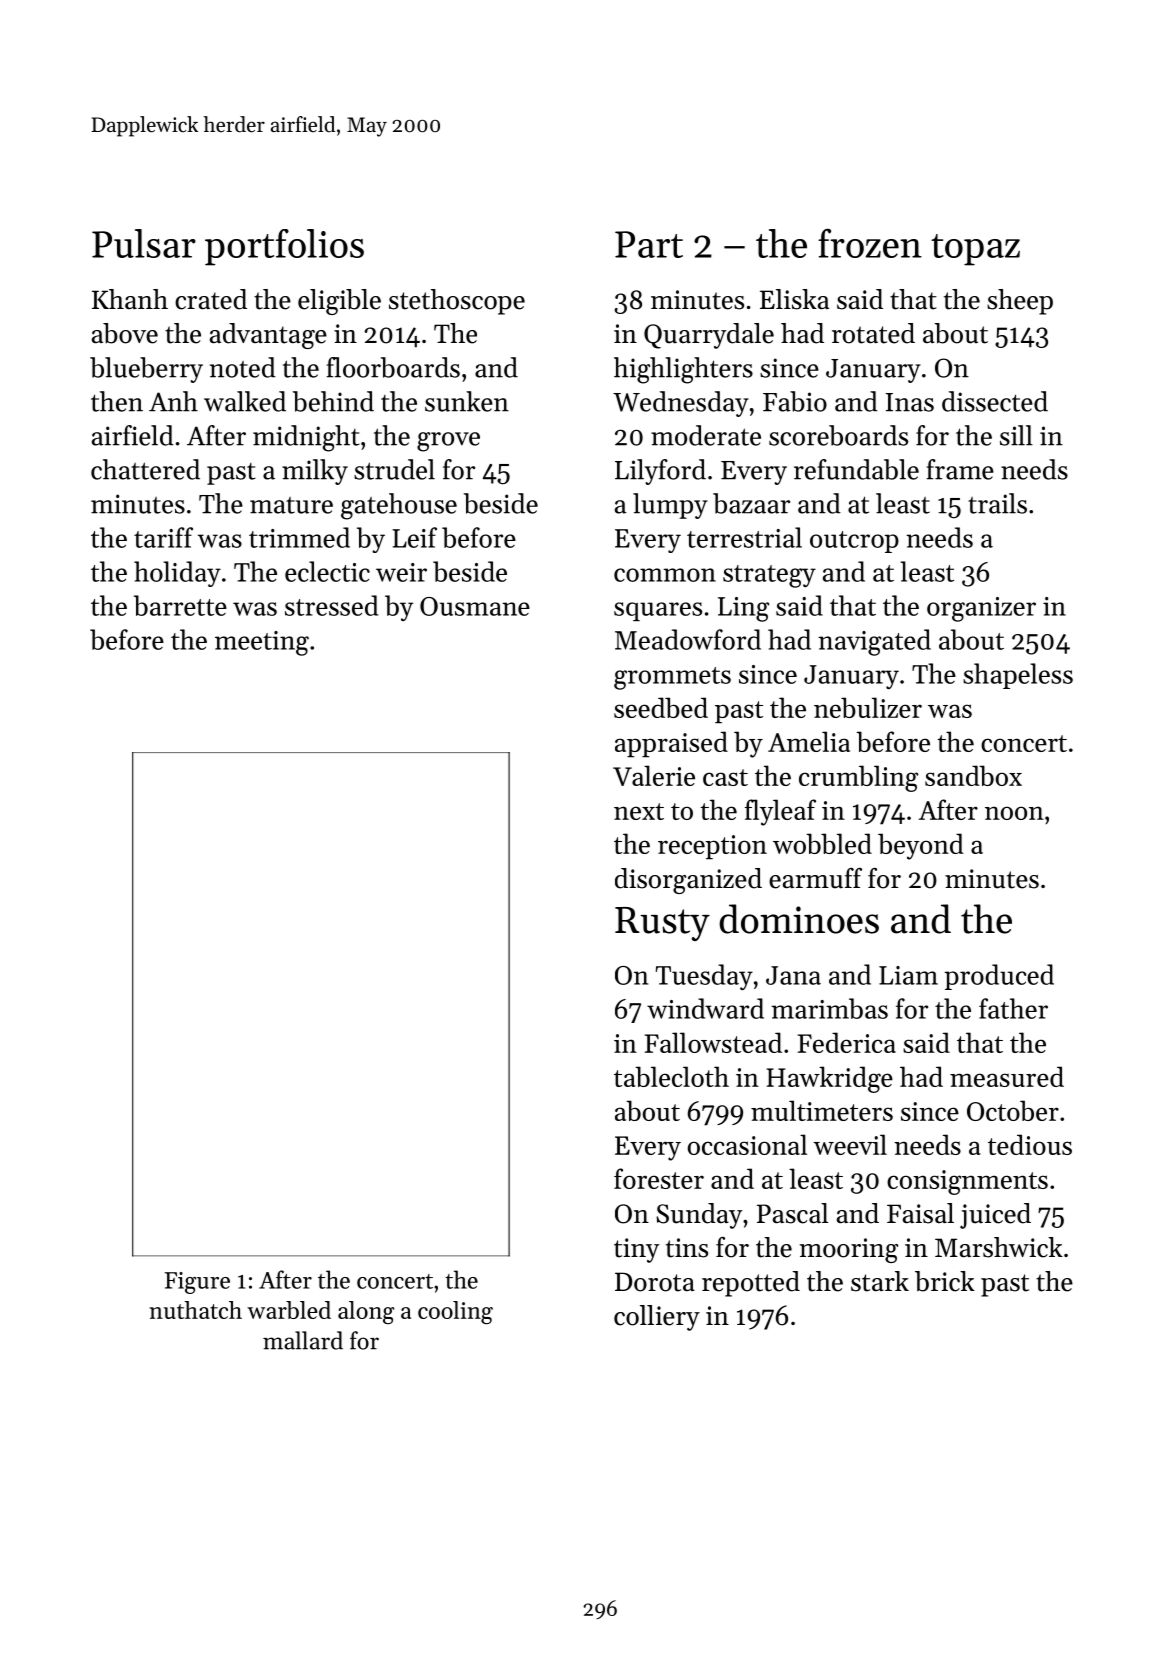 This page has width=1165, height=1654. Describe the element at coordinates (769, 576) in the page. I see `strategy` at that location.
